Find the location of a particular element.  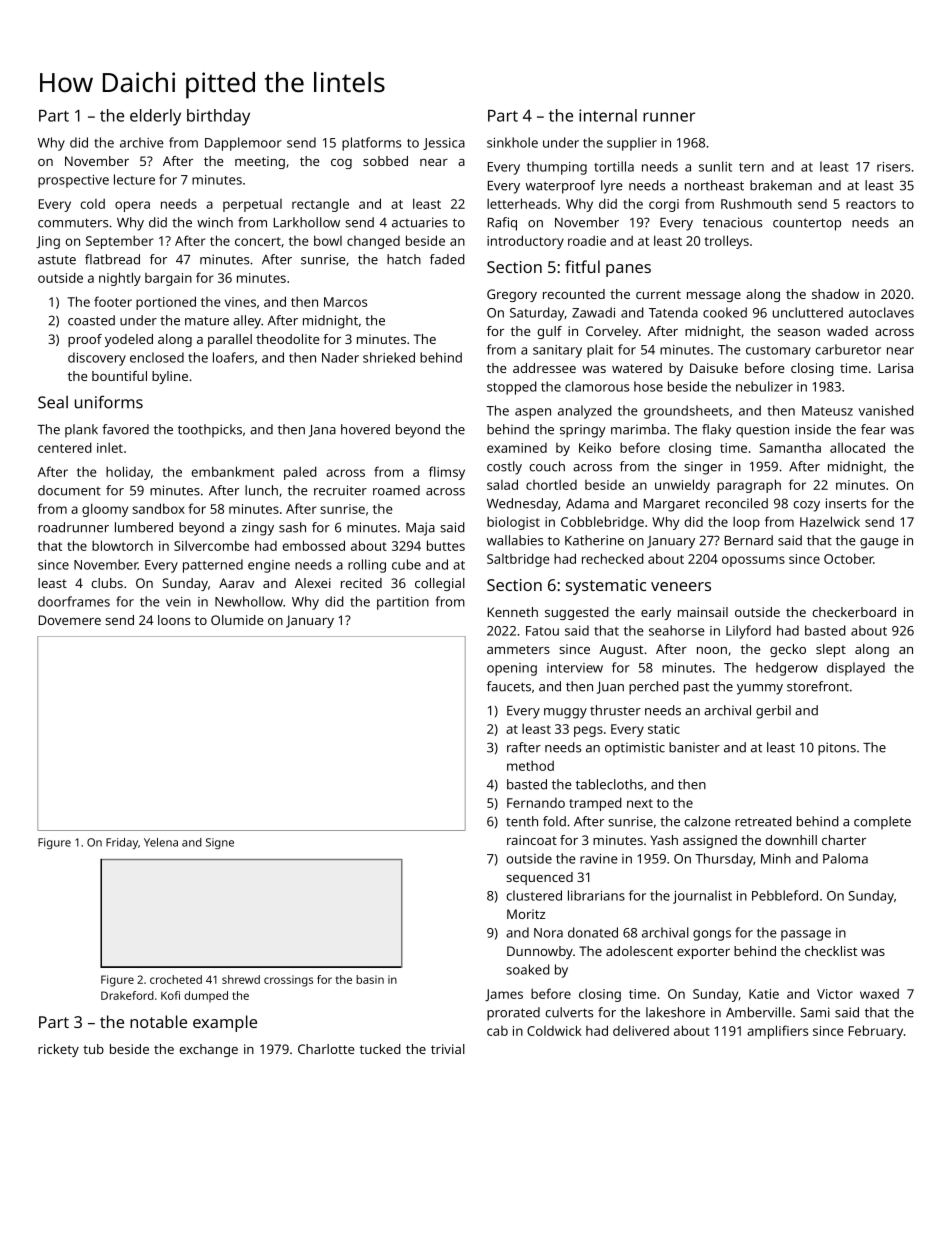

risers is located at coordinates (893, 167).
